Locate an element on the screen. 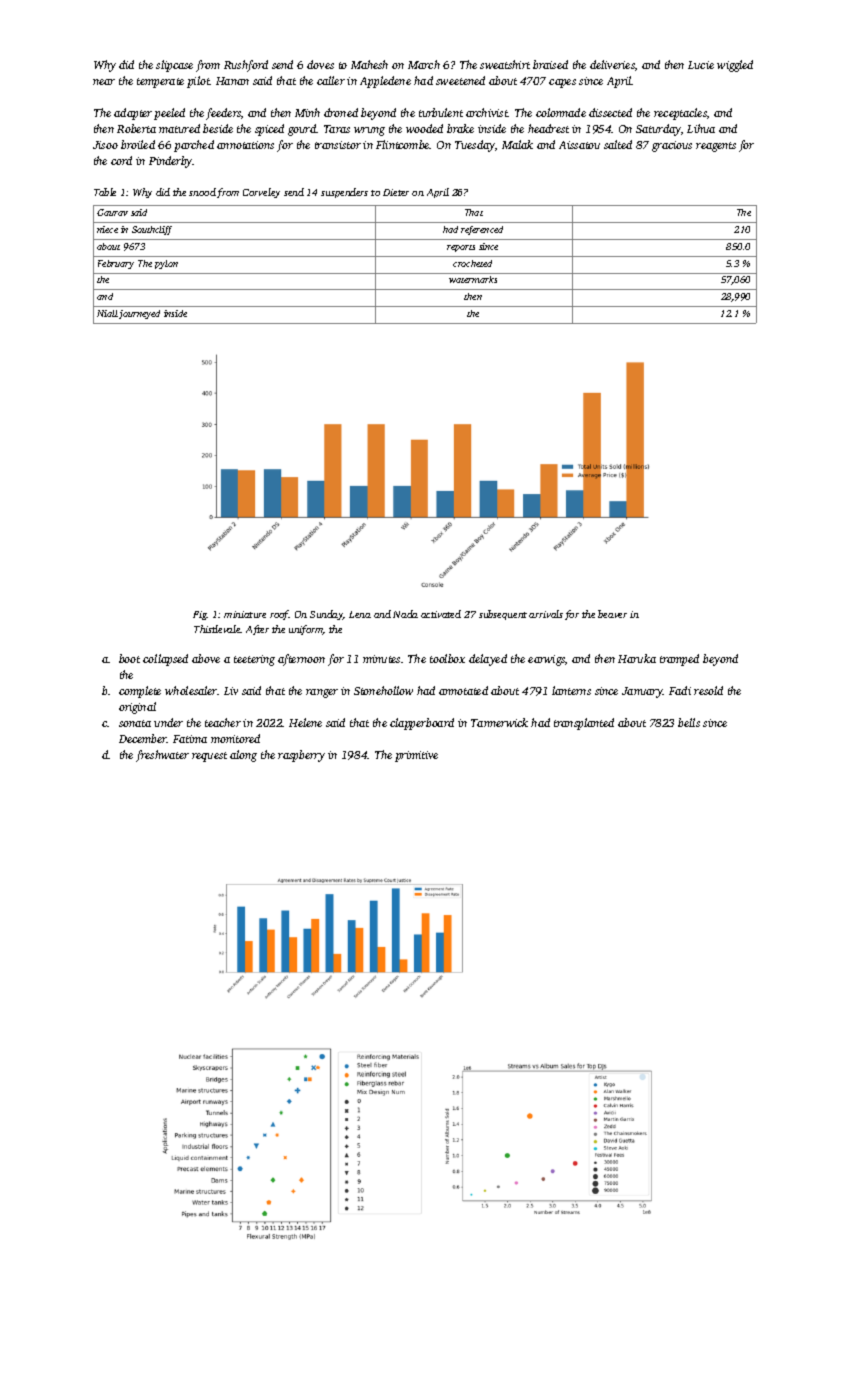  crocheted is located at coordinates (472, 263).
